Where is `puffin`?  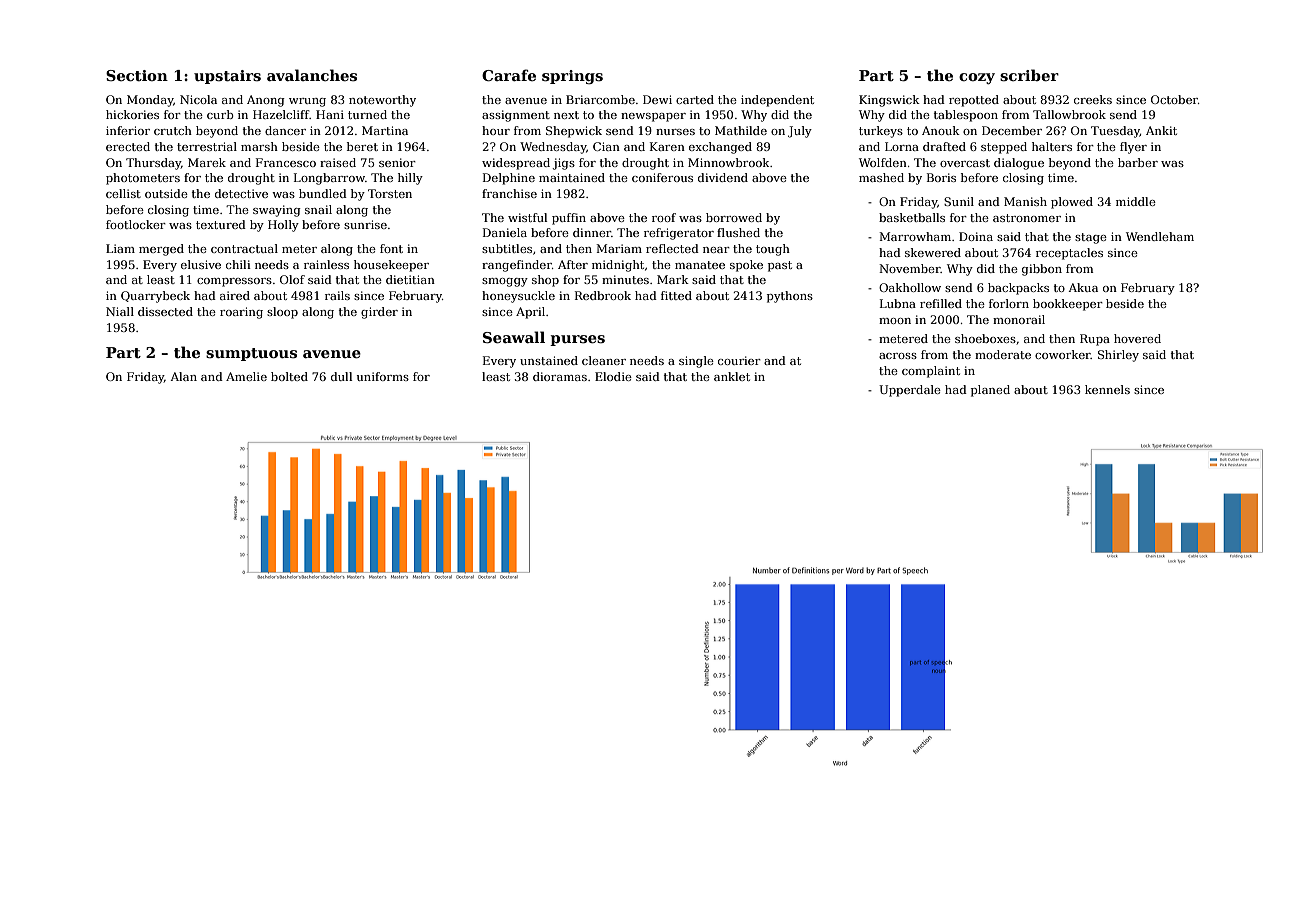 puffin is located at coordinates (569, 219).
